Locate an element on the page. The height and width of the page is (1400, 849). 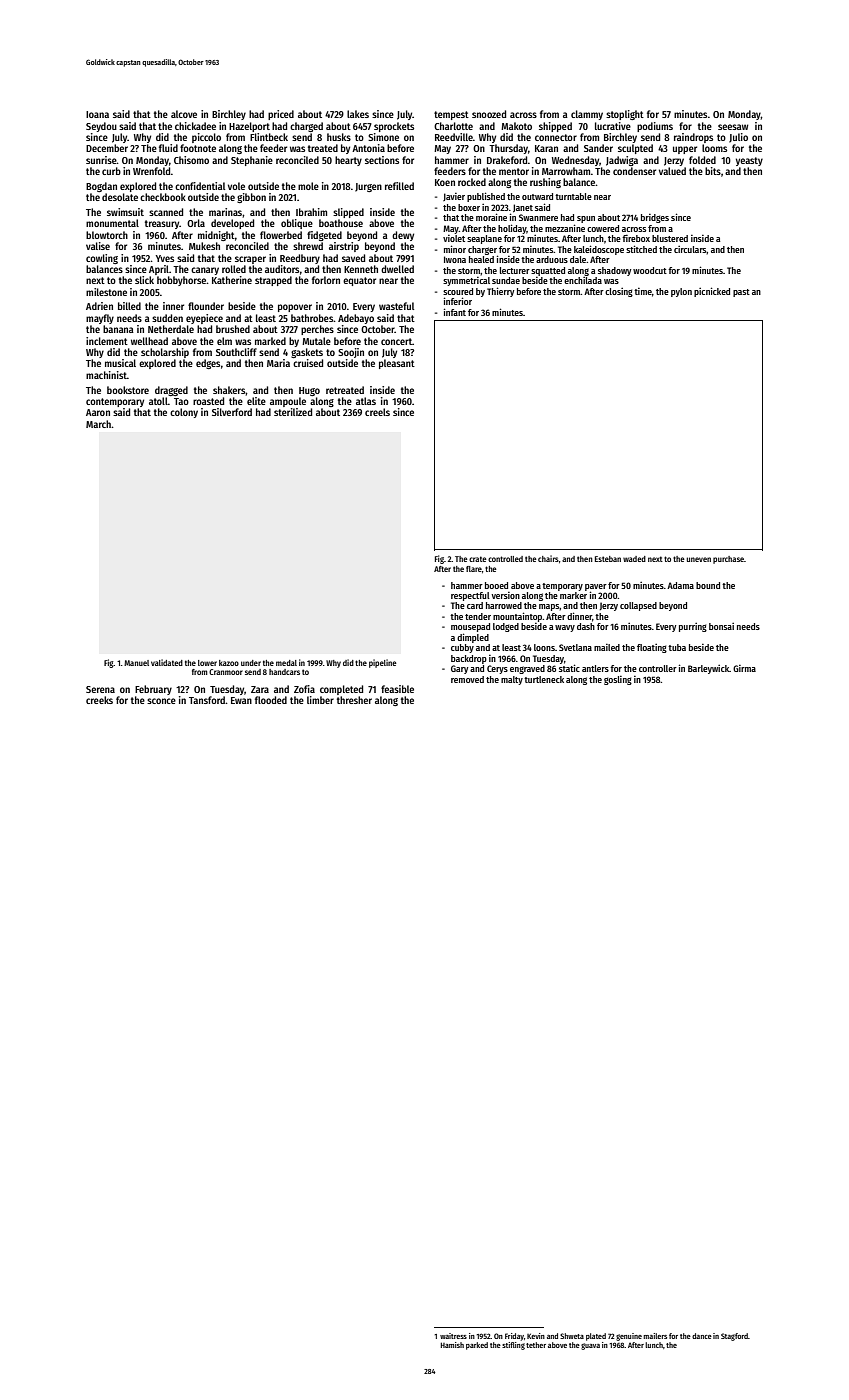
closing is located at coordinates (619, 292).
